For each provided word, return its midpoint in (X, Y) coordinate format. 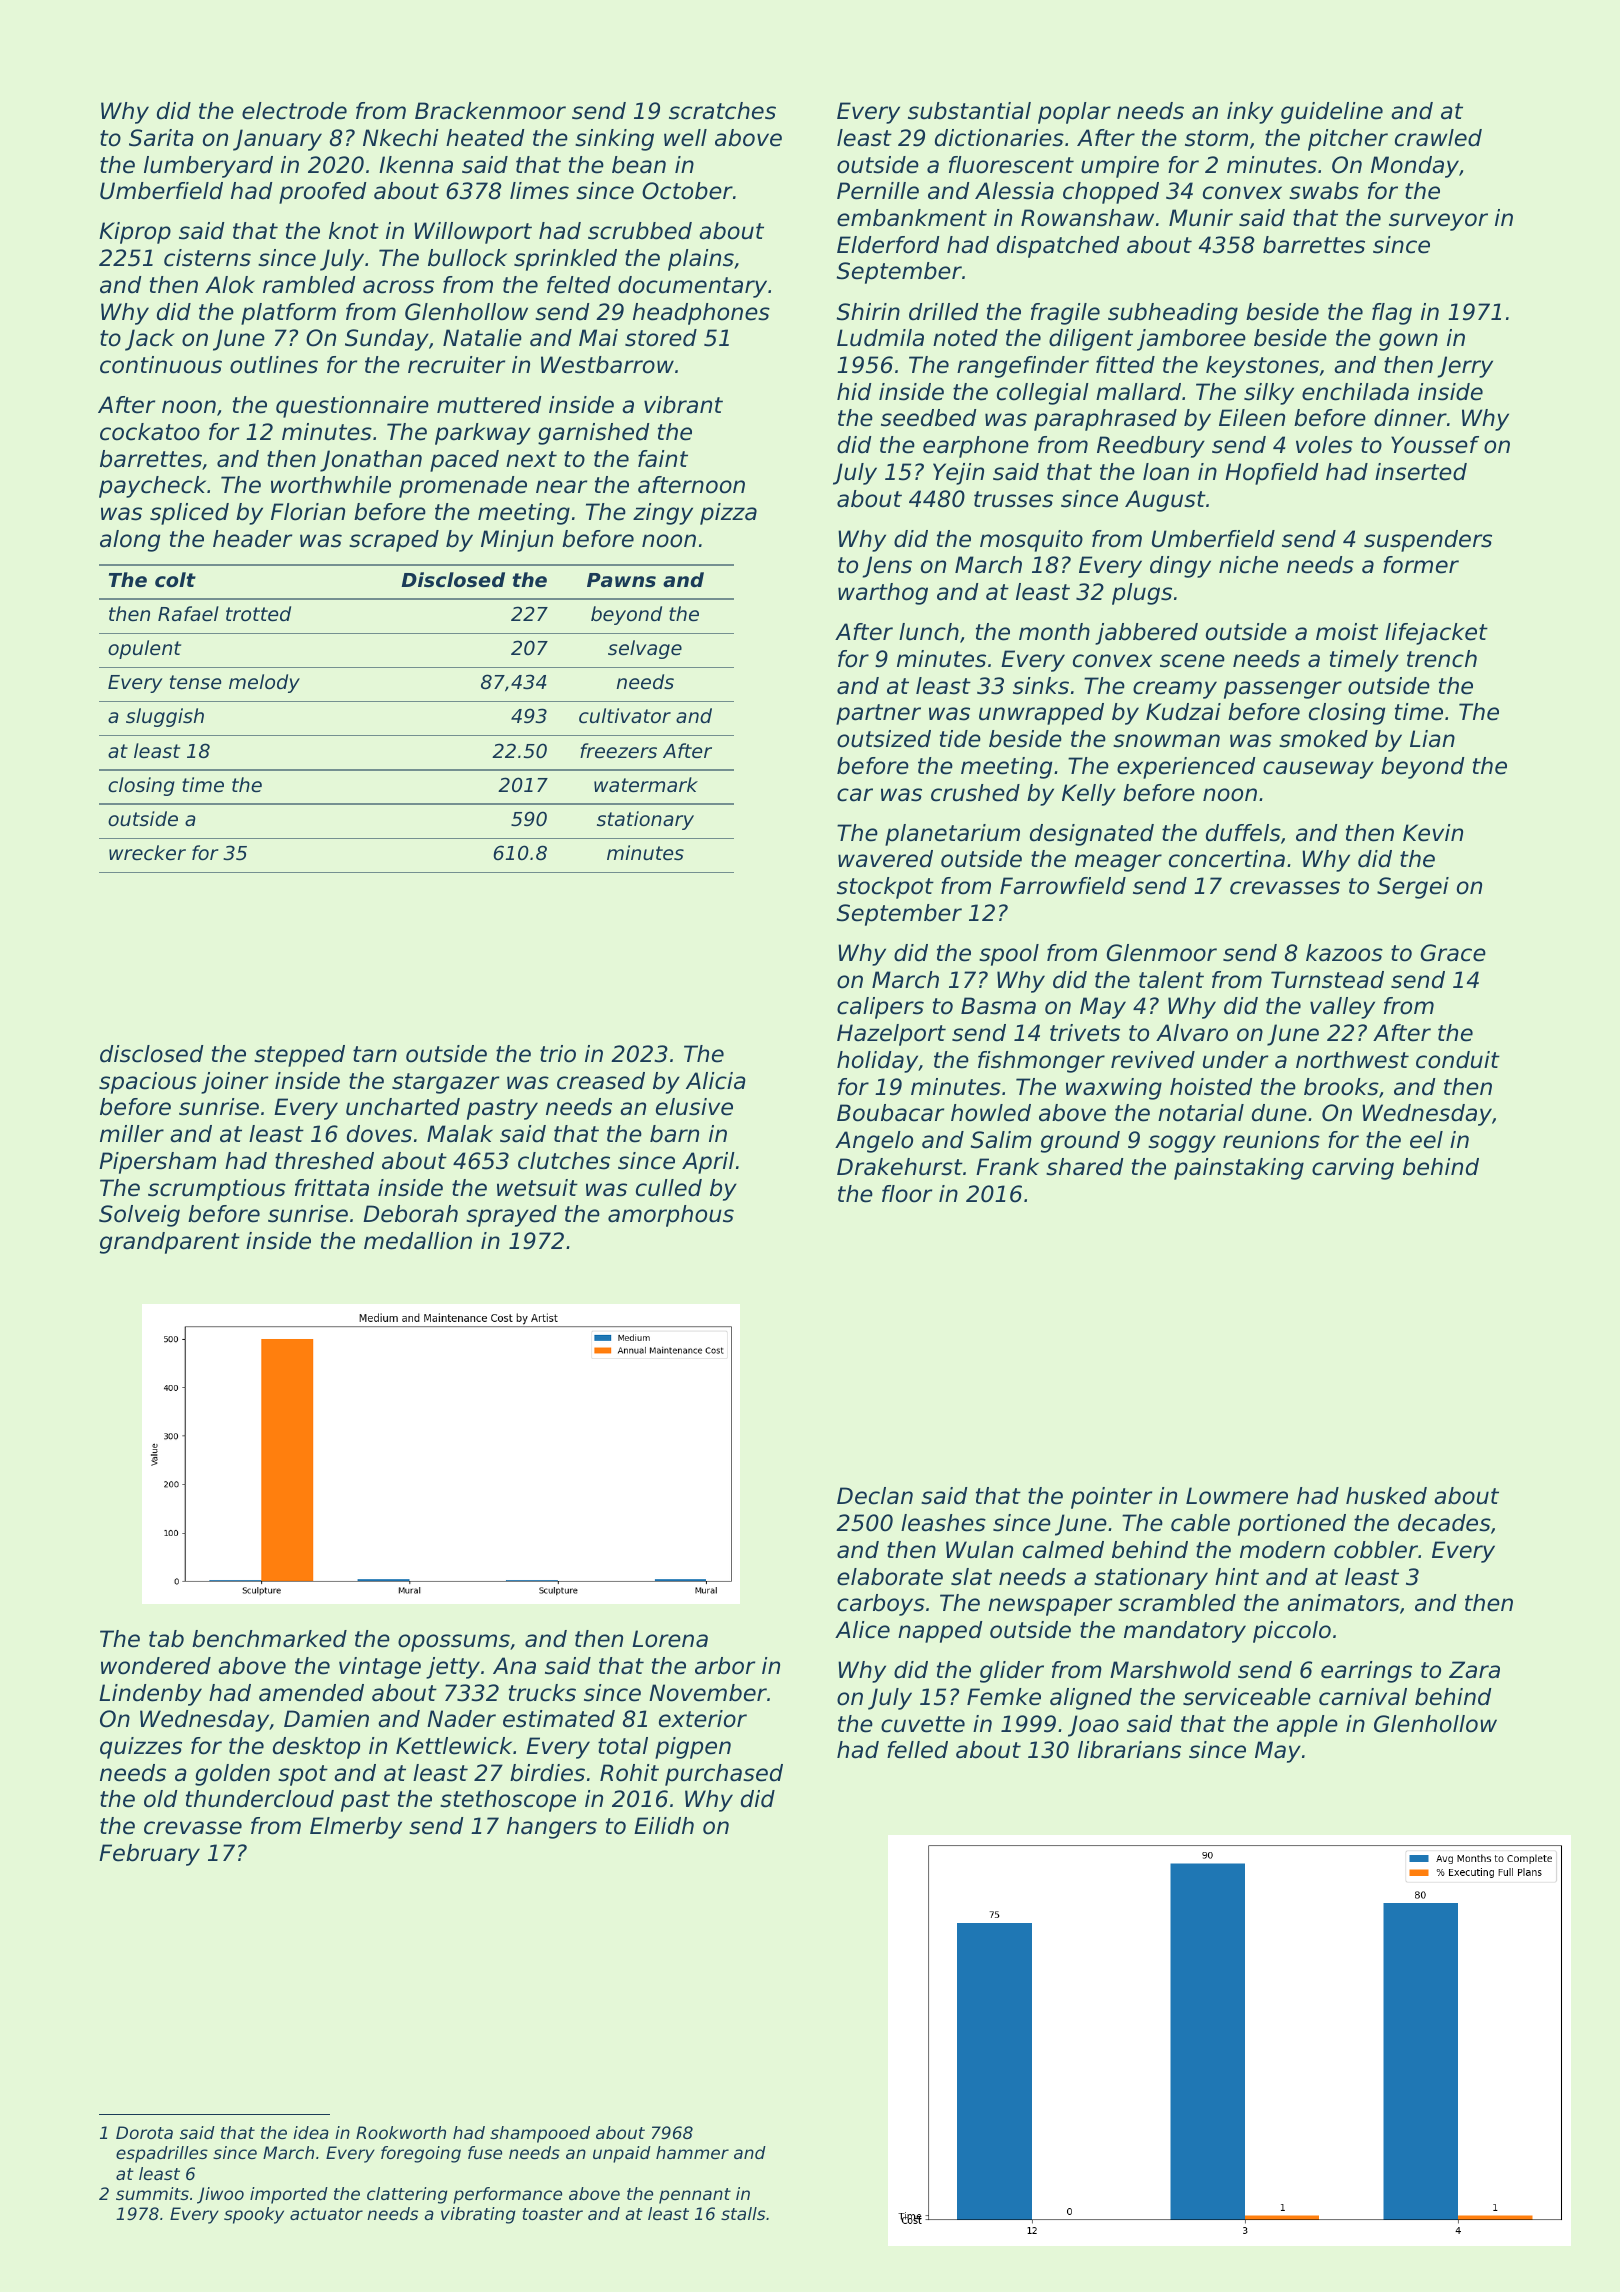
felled (917, 1750)
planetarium (952, 835)
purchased (724, 1775)
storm (1216, 138)
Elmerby (356, 1828)
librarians (1129, 1750)
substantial (969, 111)
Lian (1432, 739)
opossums (454, 1643)
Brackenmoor (490, 111)
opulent (144, 649)
